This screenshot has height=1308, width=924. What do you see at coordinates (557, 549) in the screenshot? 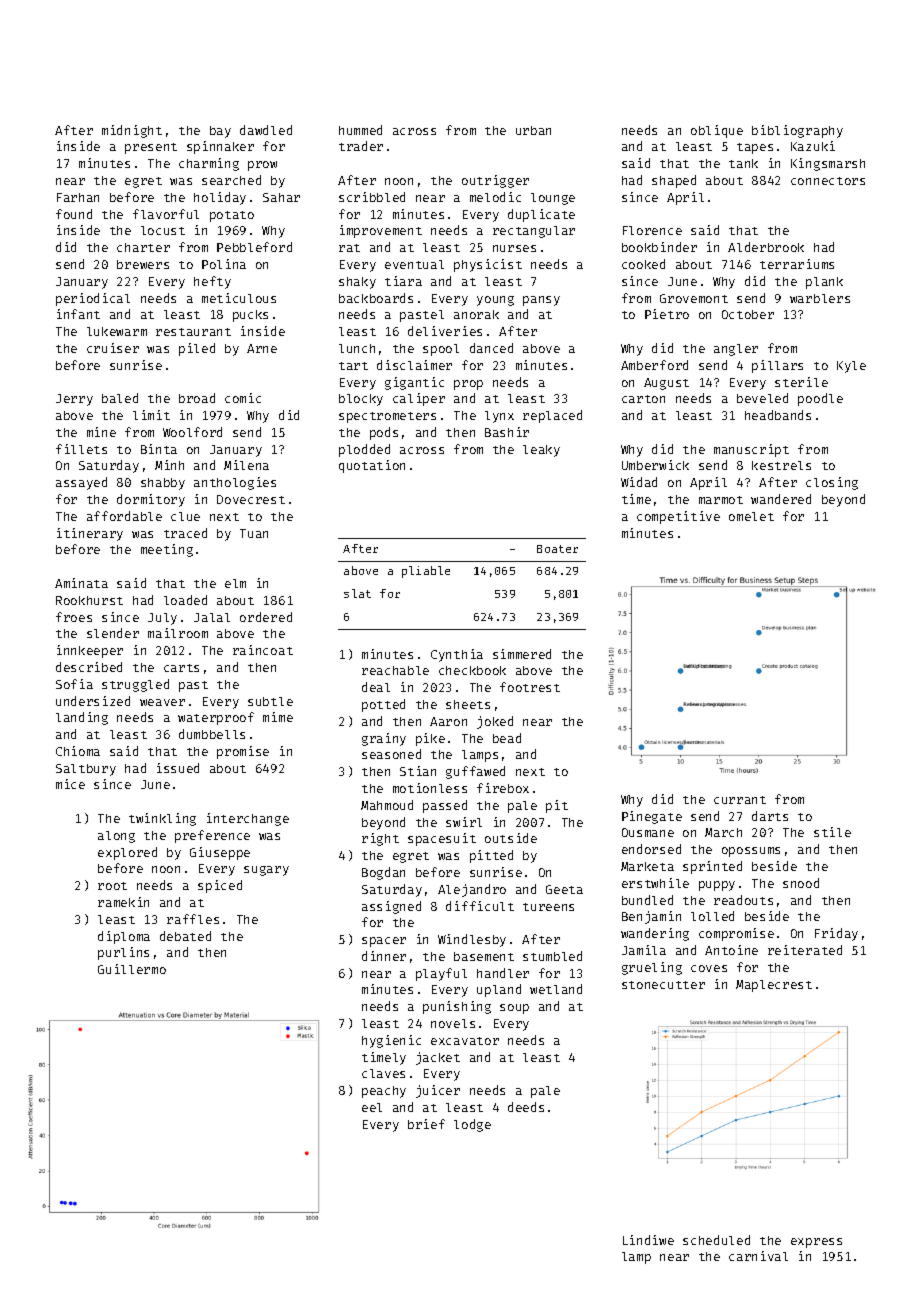
I see `Boater` at bounding box center [557, 549].
